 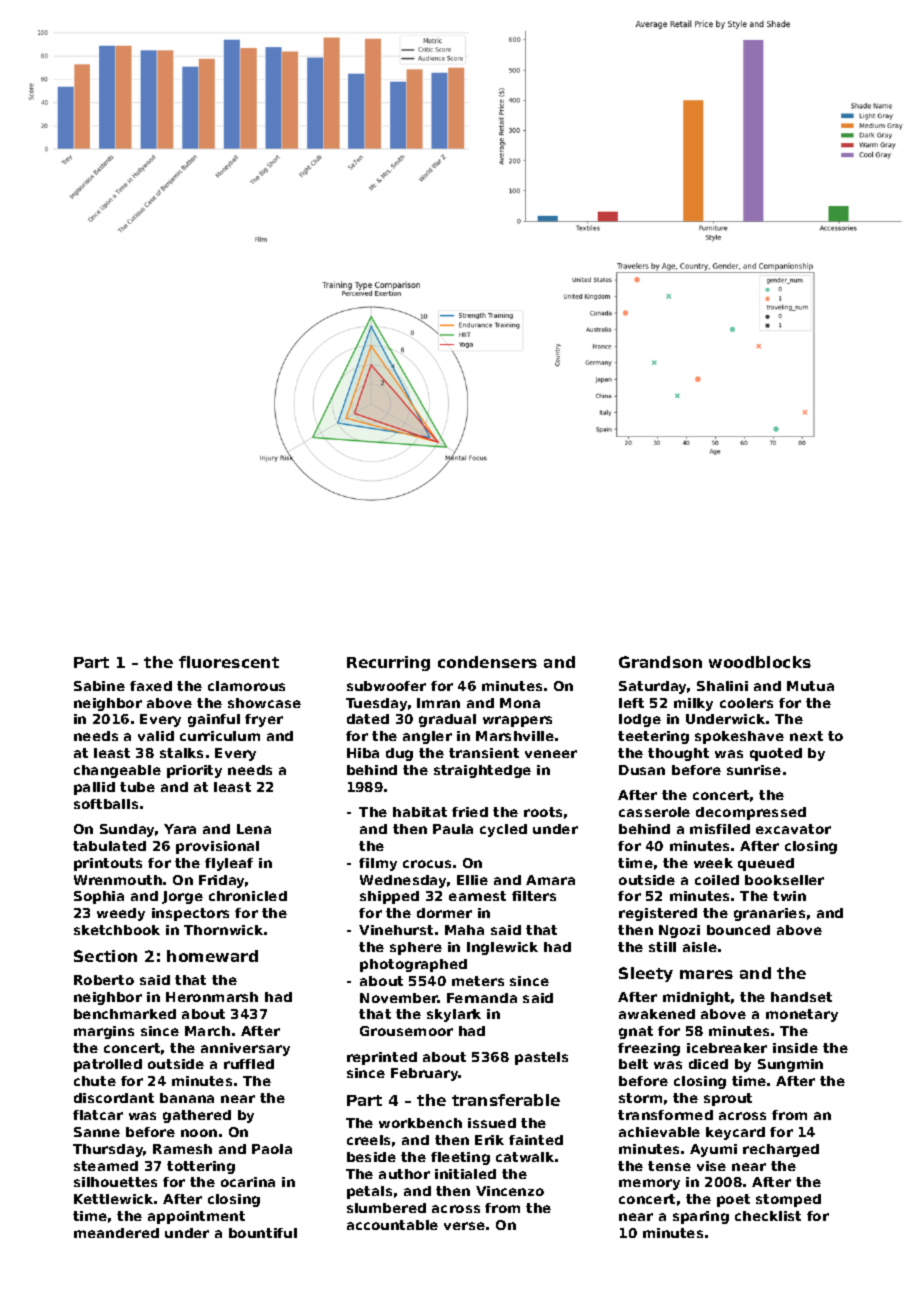 I want to click on verse, so click(x=464, y=1226).
